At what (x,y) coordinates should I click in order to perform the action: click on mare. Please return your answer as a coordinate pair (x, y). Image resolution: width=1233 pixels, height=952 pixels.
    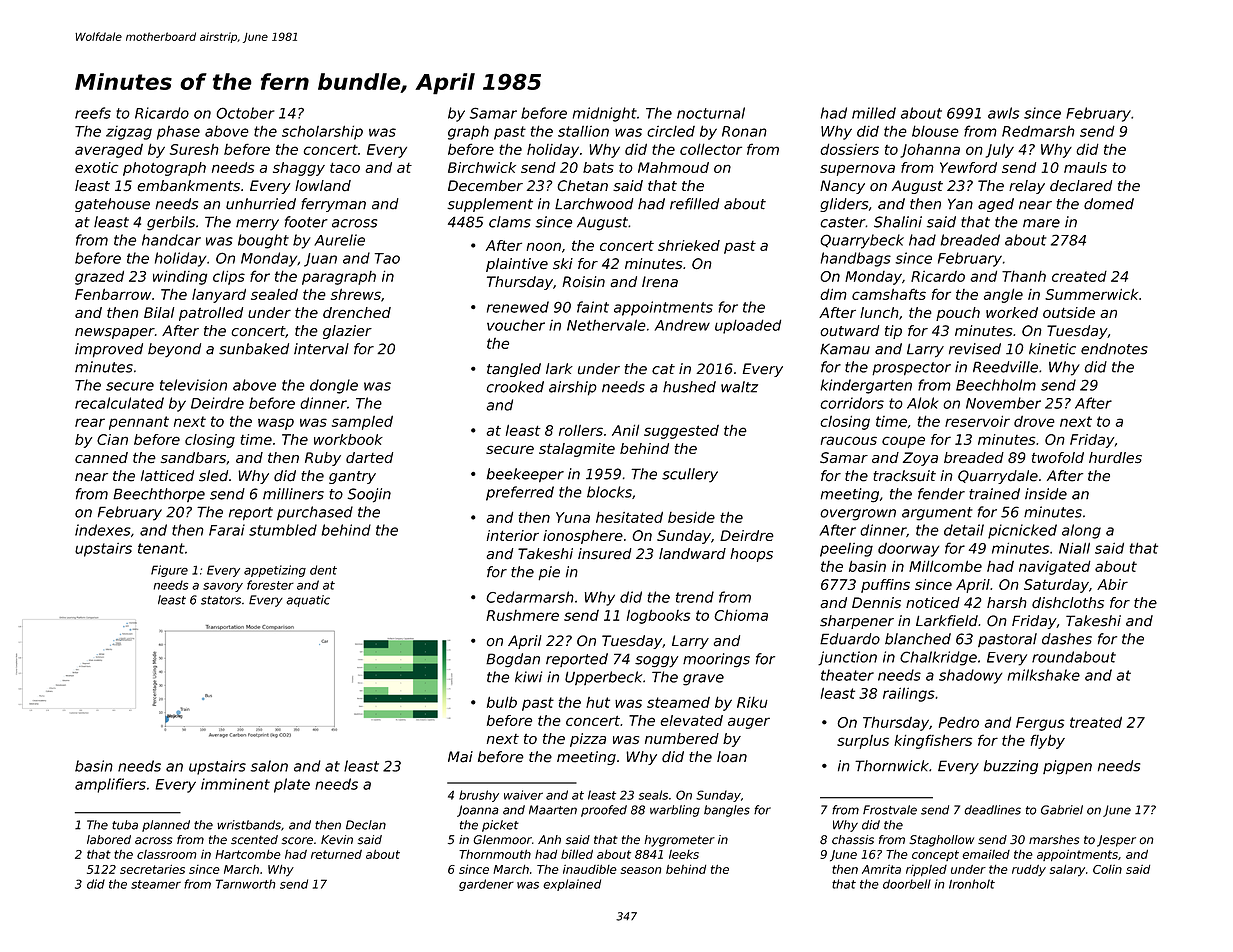
    Looking at the image, I should click on (1041, 223).
